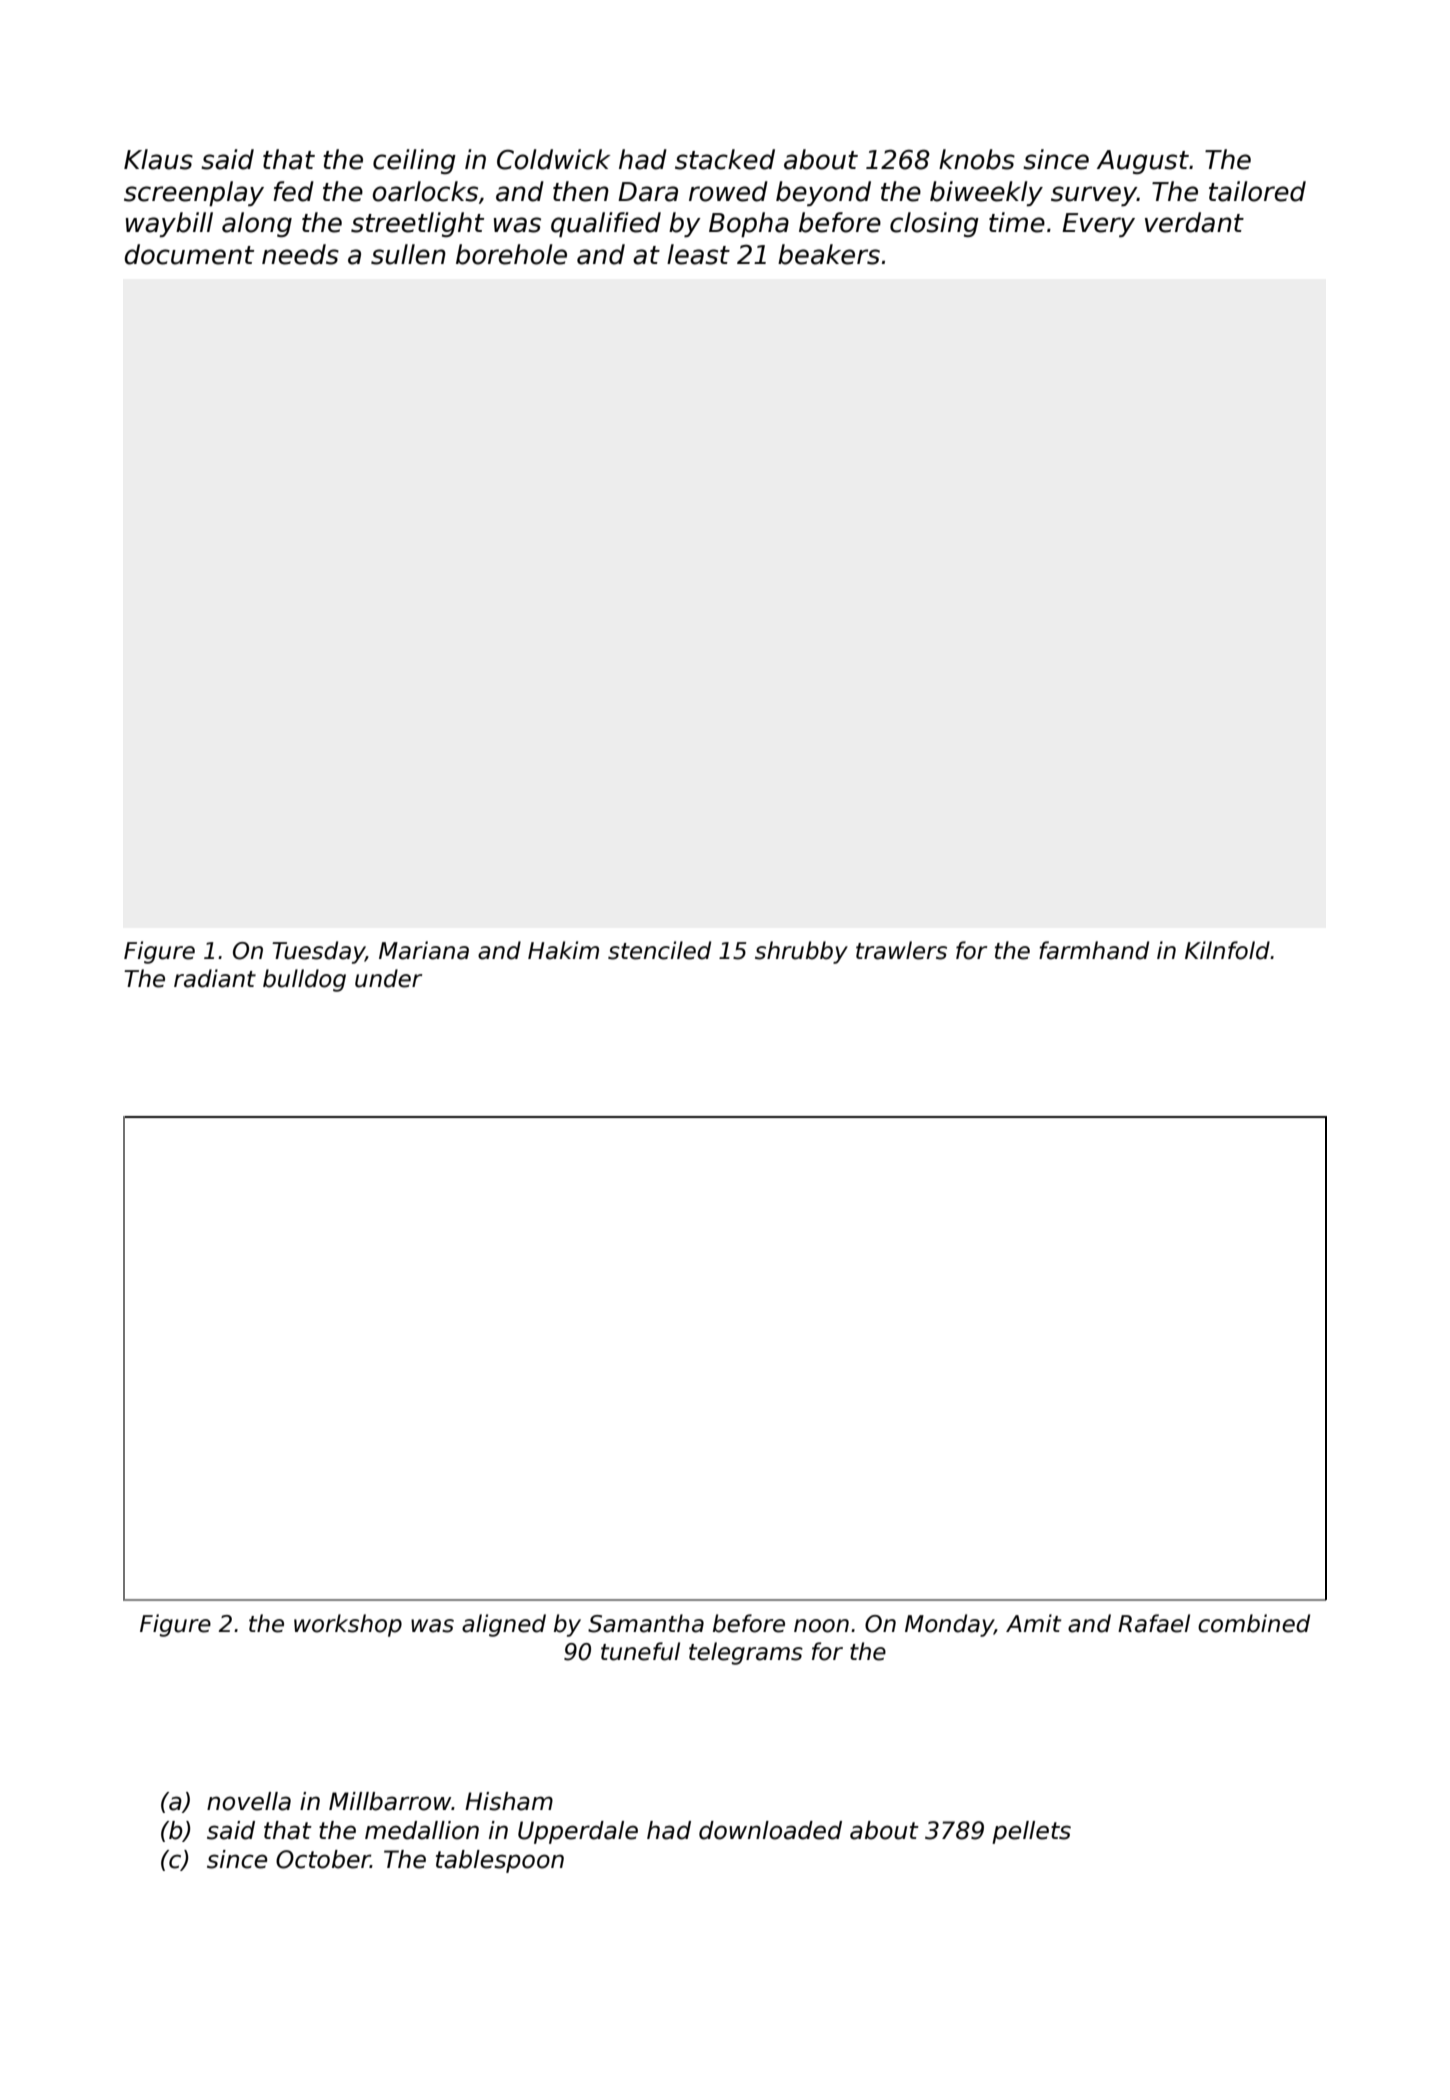  What do you see at coordinates (323, 1859) in the image?
I see `October` at bounding box center [323, 1859].
